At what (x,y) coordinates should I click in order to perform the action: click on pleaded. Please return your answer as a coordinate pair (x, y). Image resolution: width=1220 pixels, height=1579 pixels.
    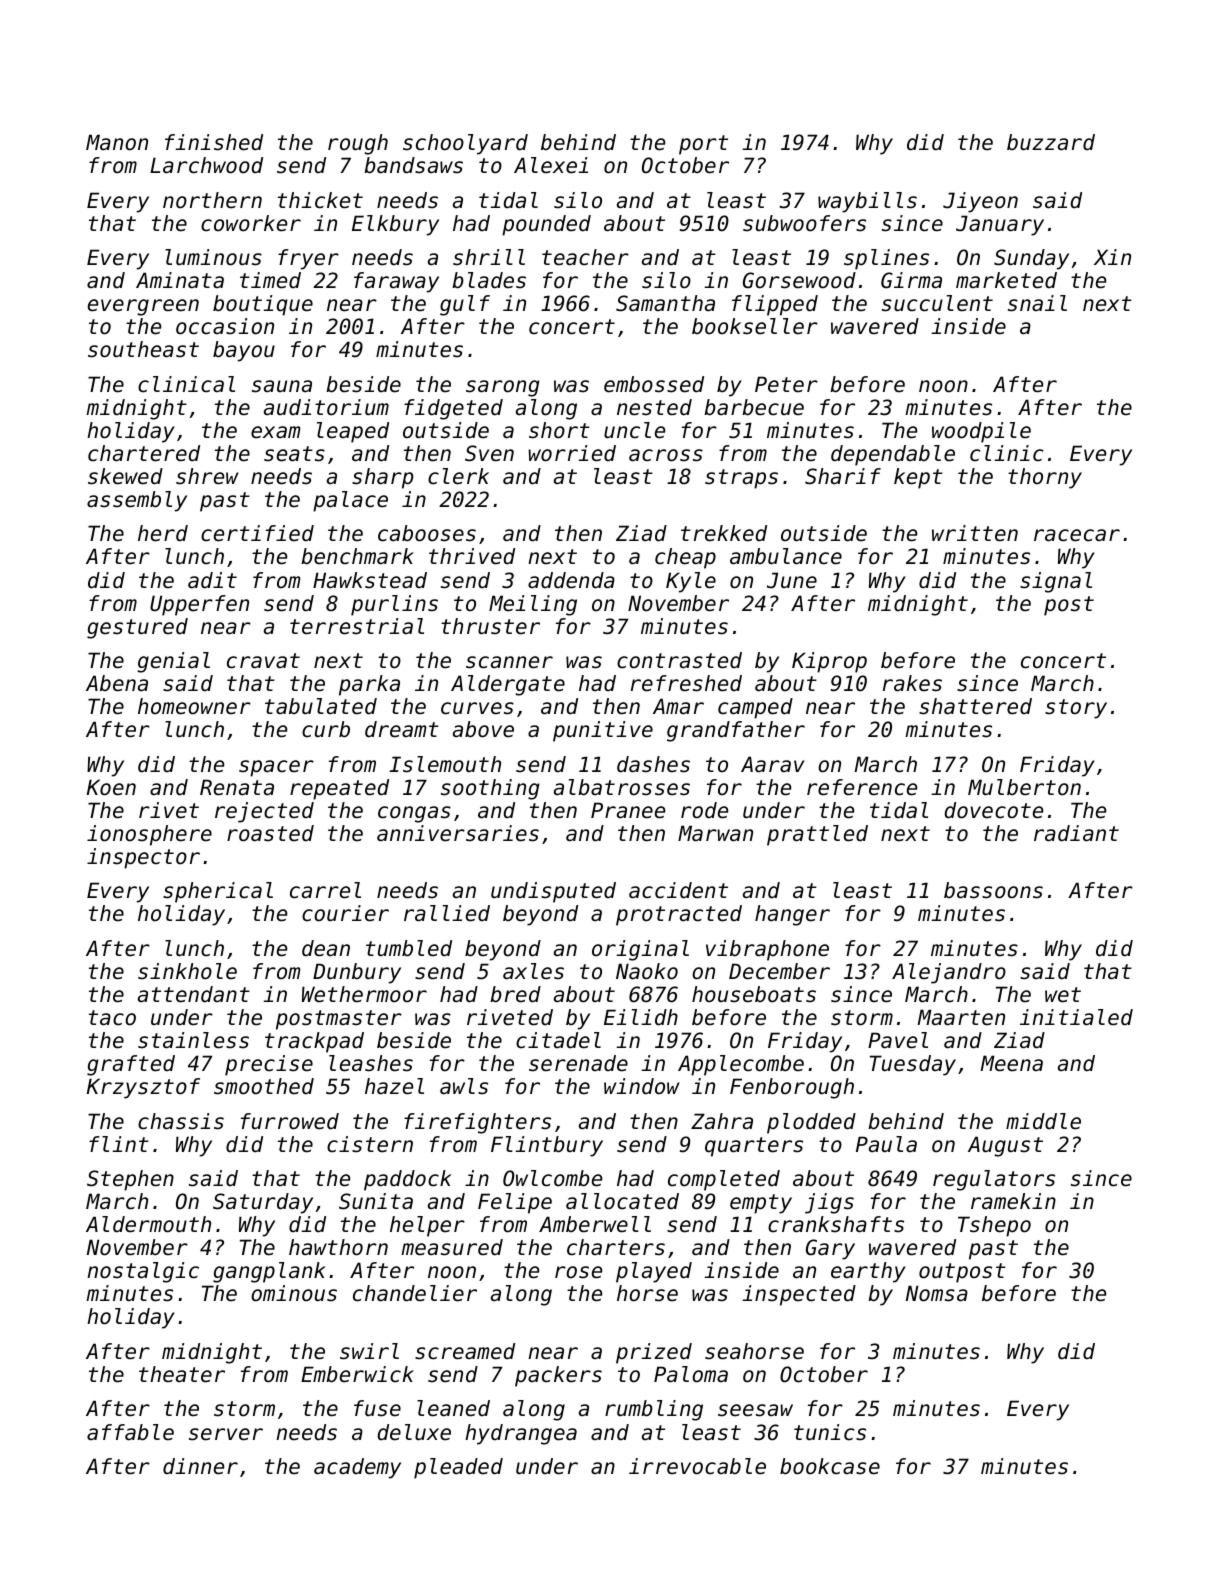
    Looking at the image, I should click on (458, 1468).
